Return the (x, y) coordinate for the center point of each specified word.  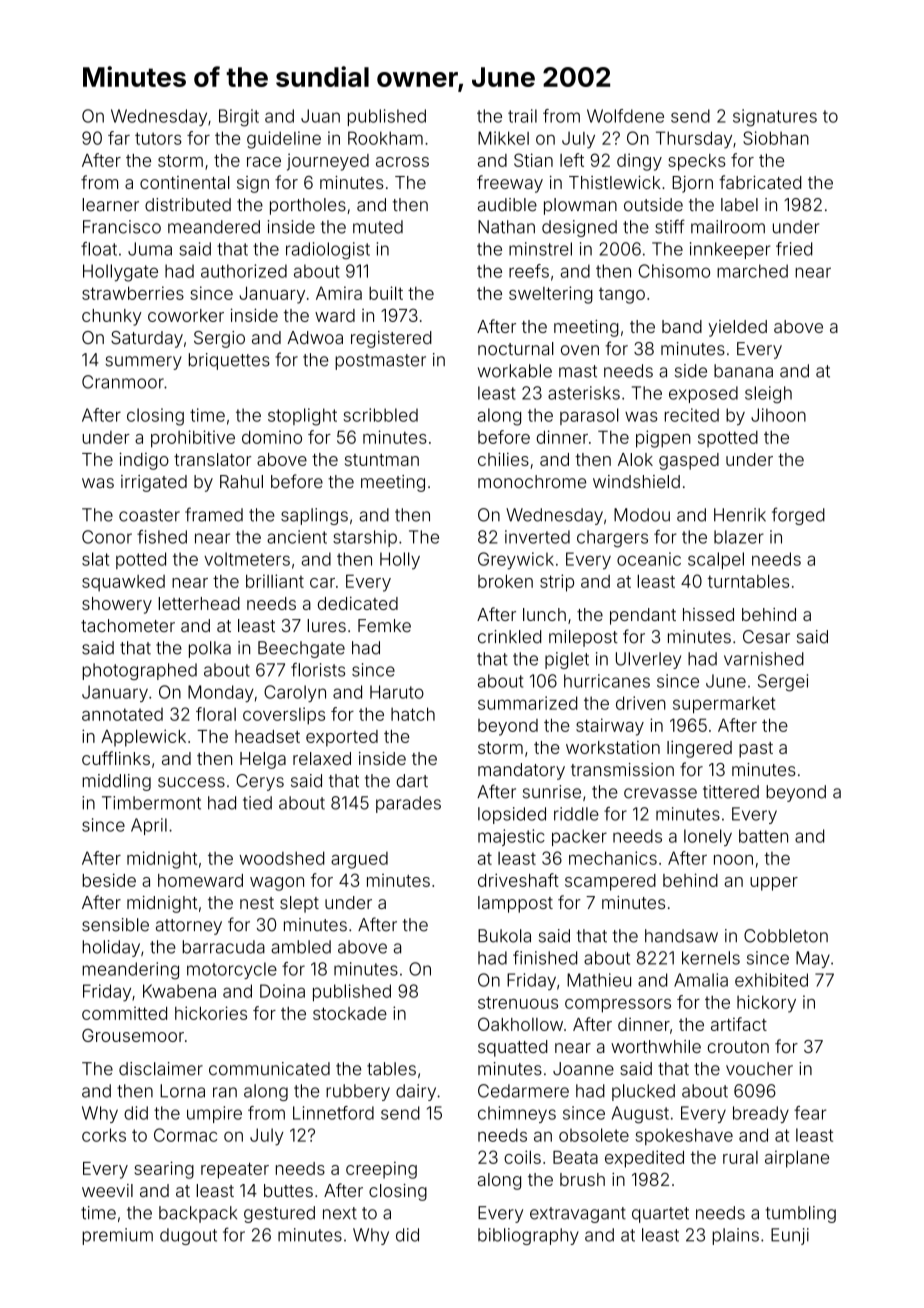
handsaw (681, 936)
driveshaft (518, 880)
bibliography (528, 1236)
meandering (131, 971)
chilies (503, 459)
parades (408, 804)
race (264, 162)
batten (763, 836)
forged (798, 516)
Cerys (260, 782)
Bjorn (692, 184)
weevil (107, 1190)
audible (507, 205)
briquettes (229, 361)
